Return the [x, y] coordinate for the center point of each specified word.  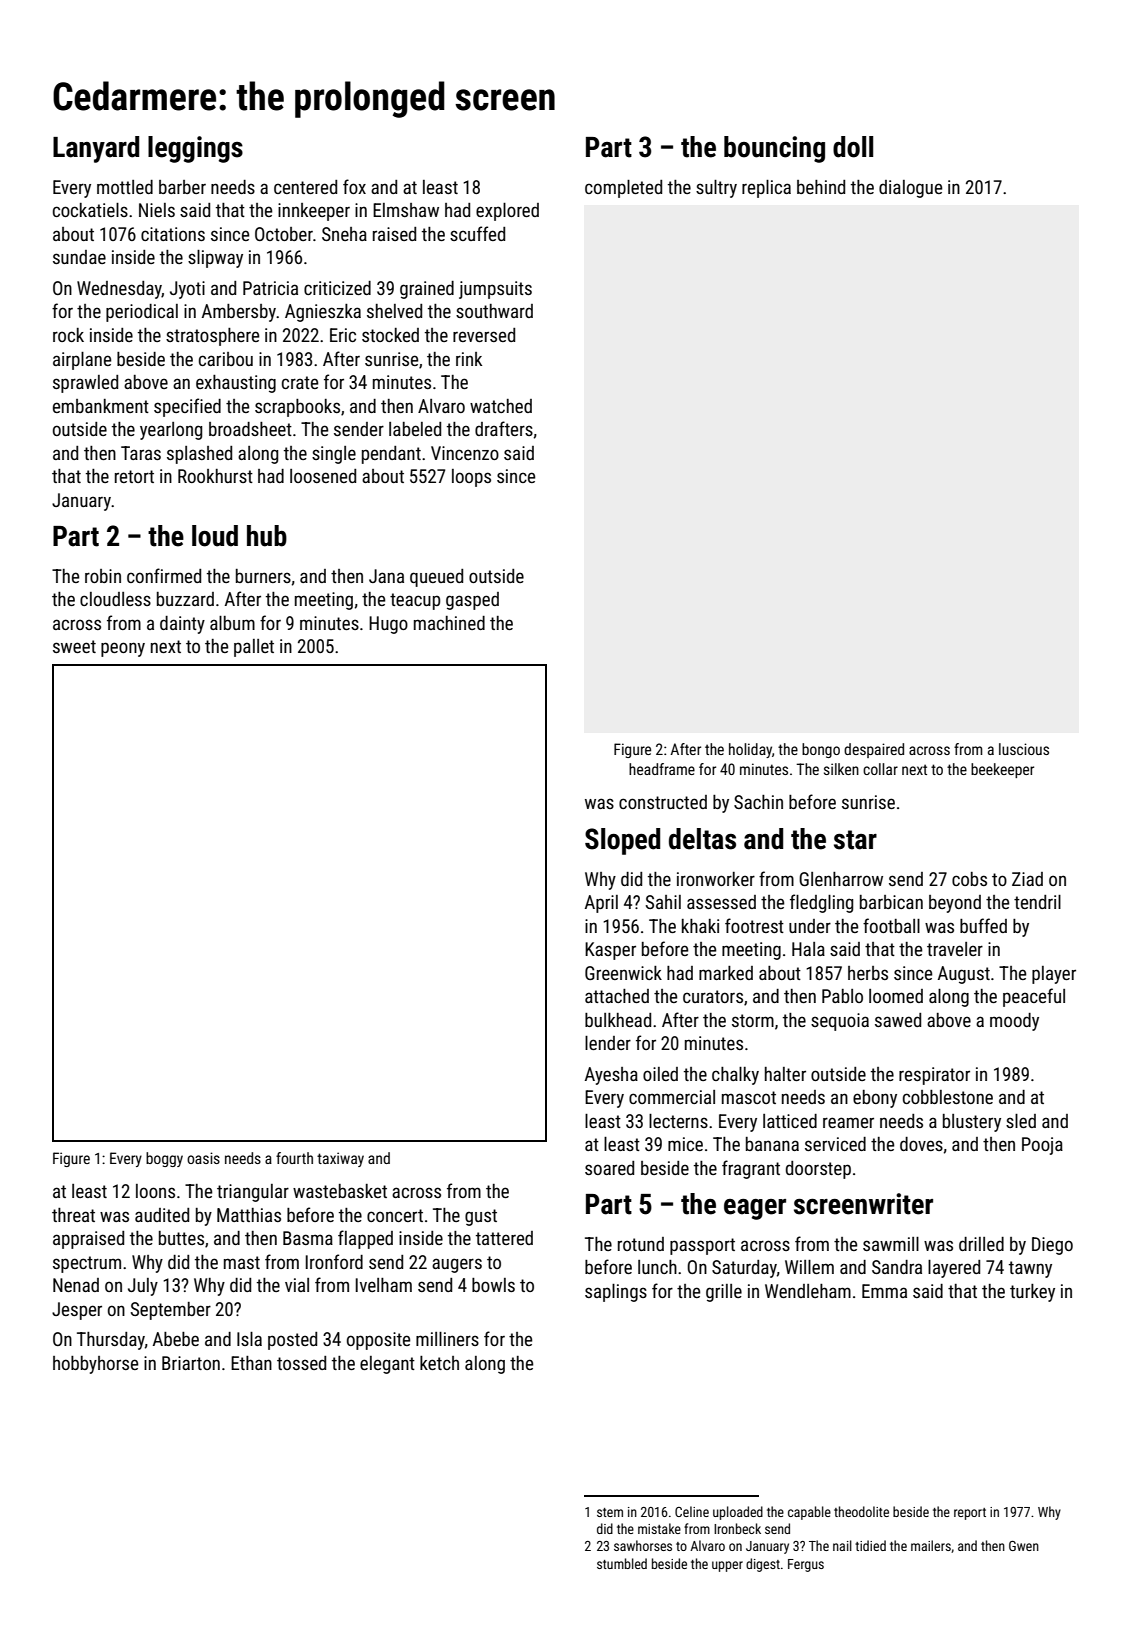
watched [501, 406]
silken [841, 769]
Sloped [622, 841]
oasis [203, 1158]
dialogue [910, 189]
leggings [195, 149]
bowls [493, 1285]
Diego [1052, 1246]
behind [821, 187]
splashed [199, 455]
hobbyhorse [95, 1365]
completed [623, 189]
